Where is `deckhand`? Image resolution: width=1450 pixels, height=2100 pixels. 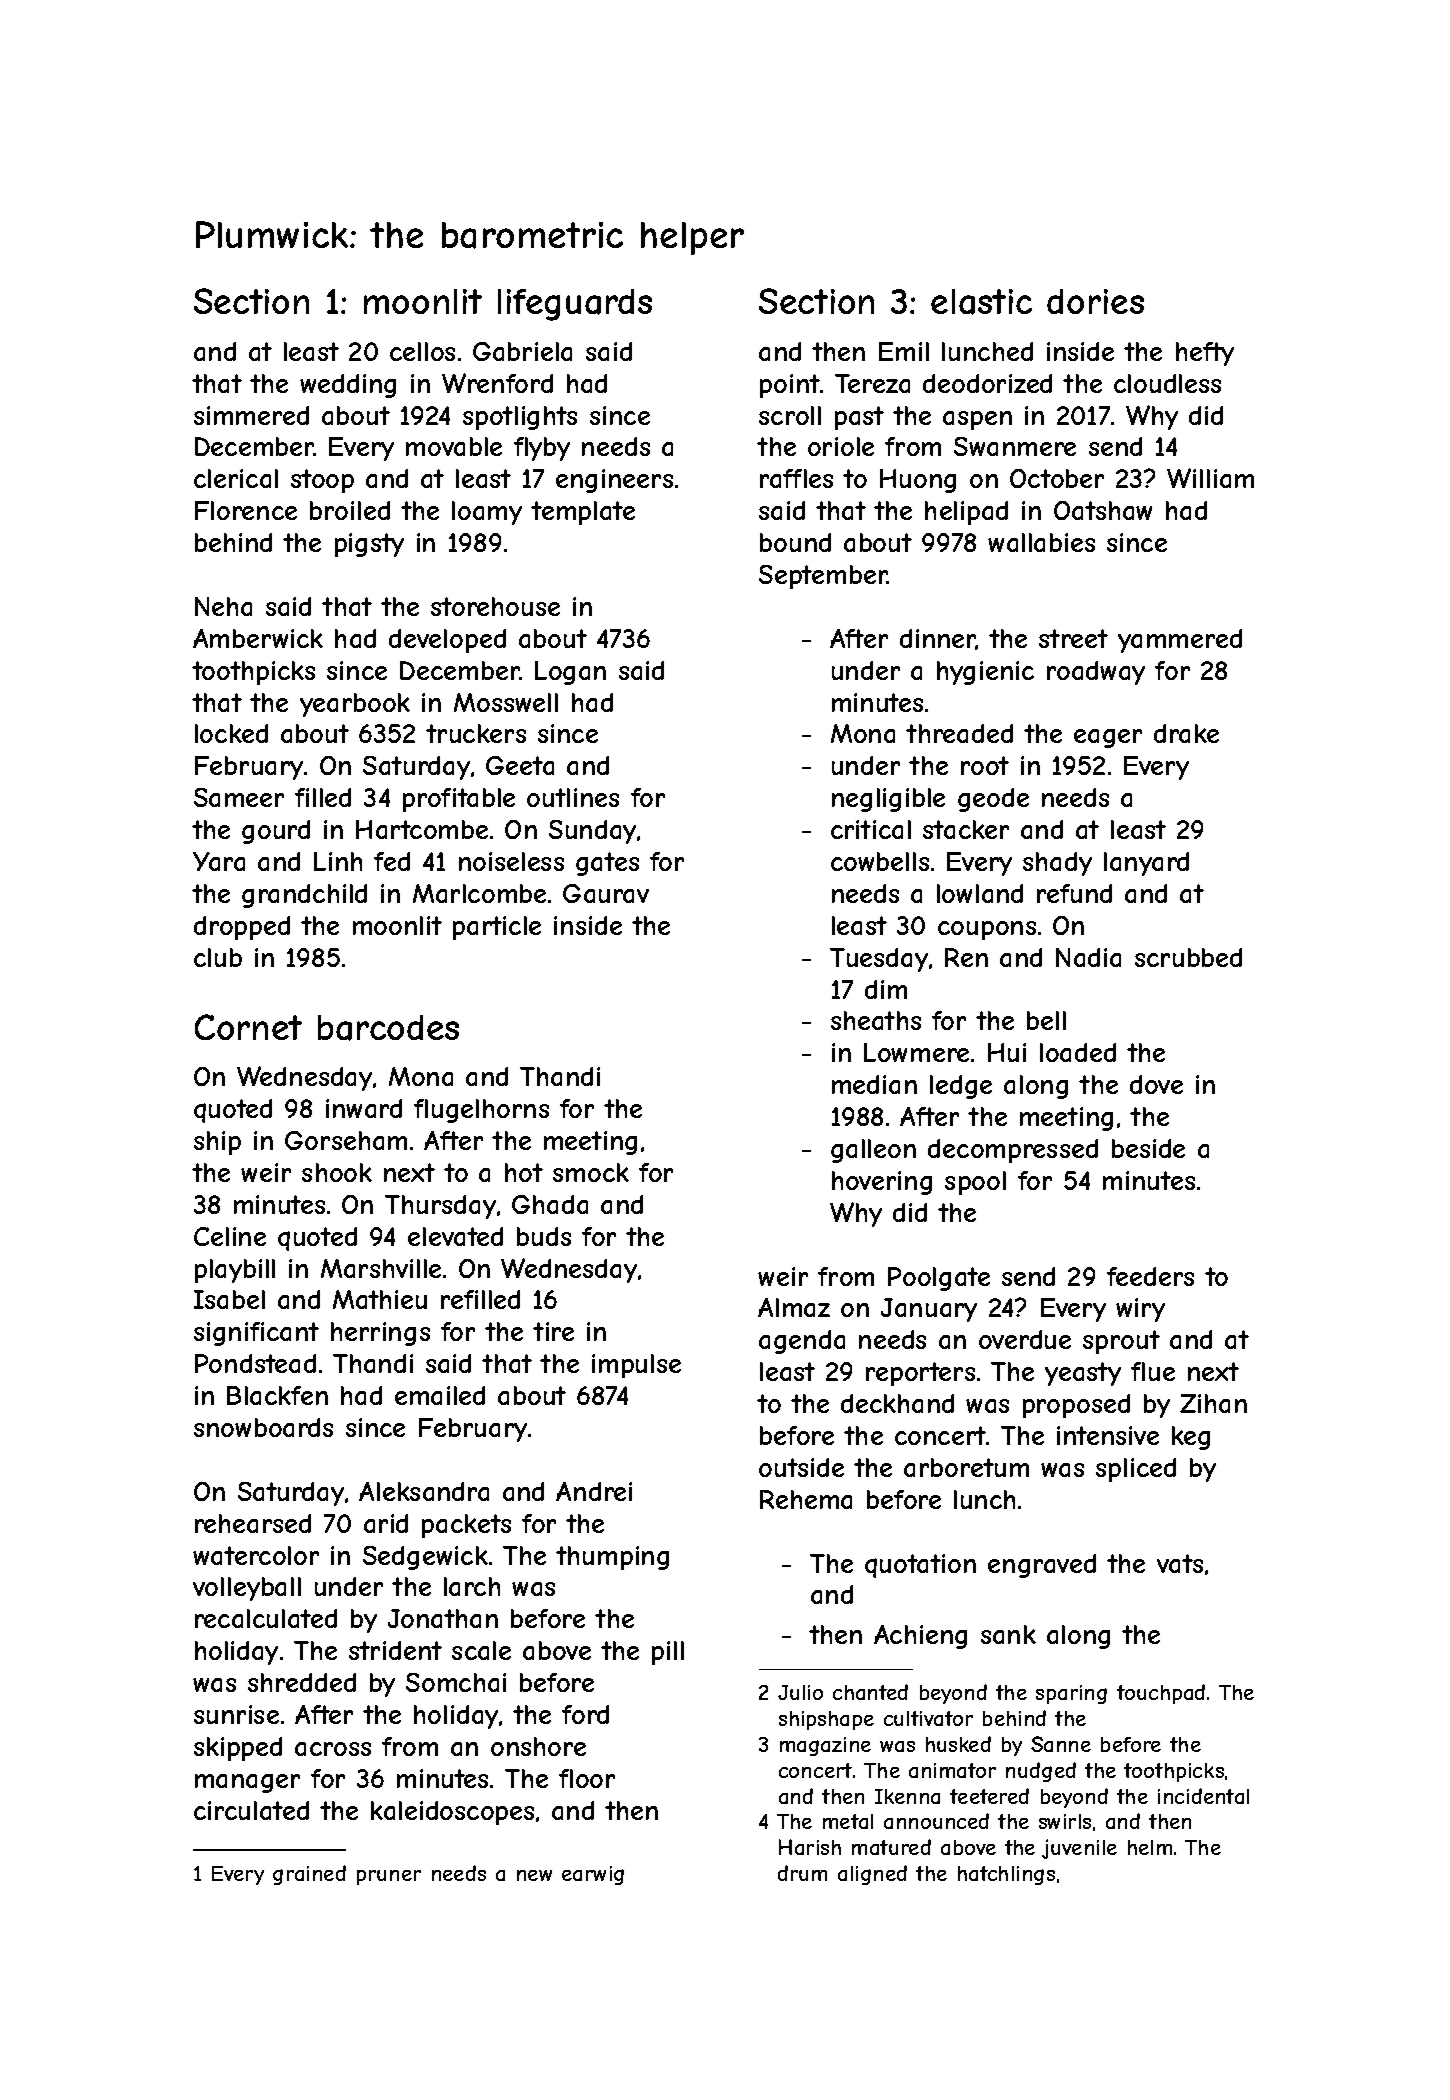 deckhand is located at coordinates (897, 1403).
